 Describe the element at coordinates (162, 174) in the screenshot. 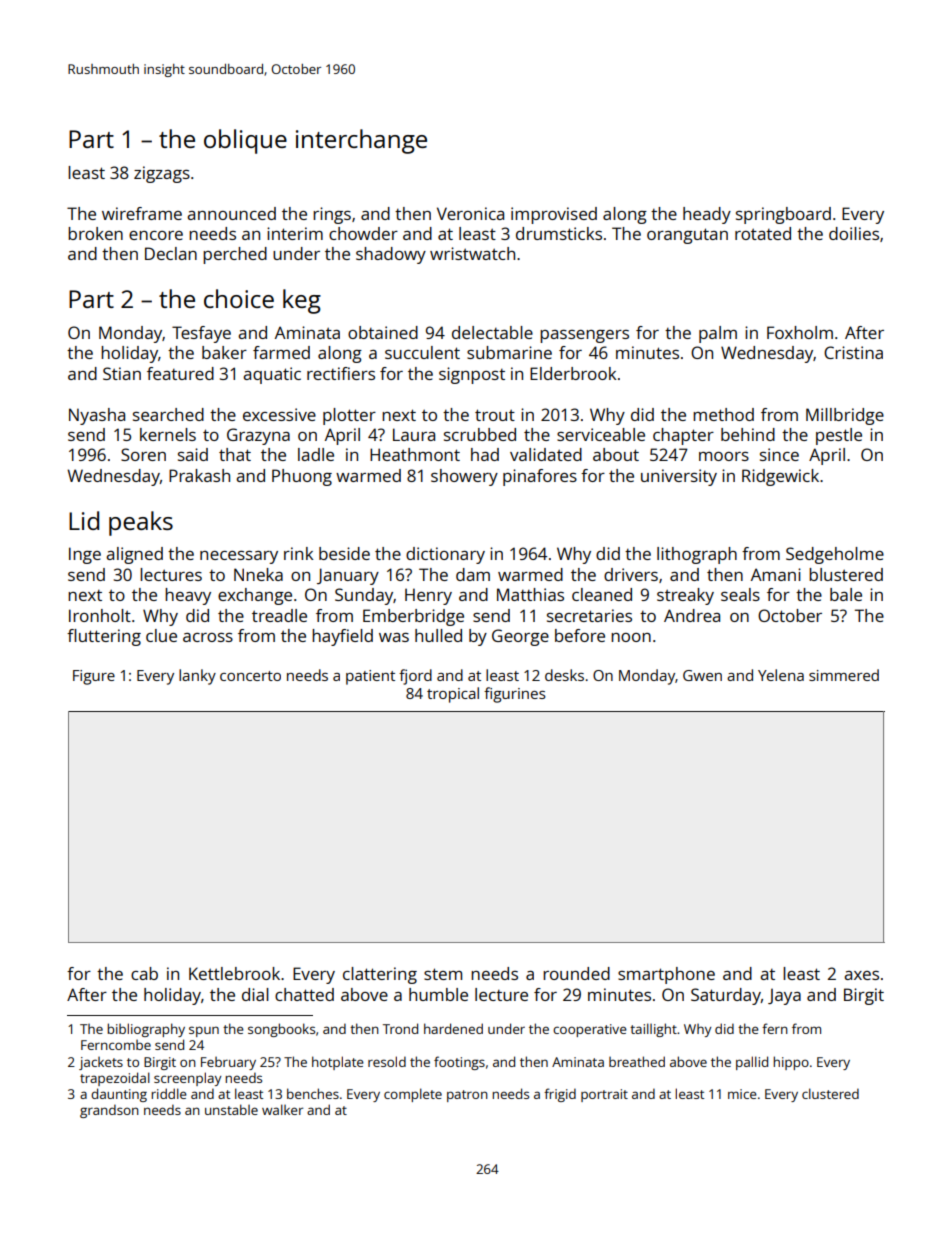

I see `zigzags` at that location.
